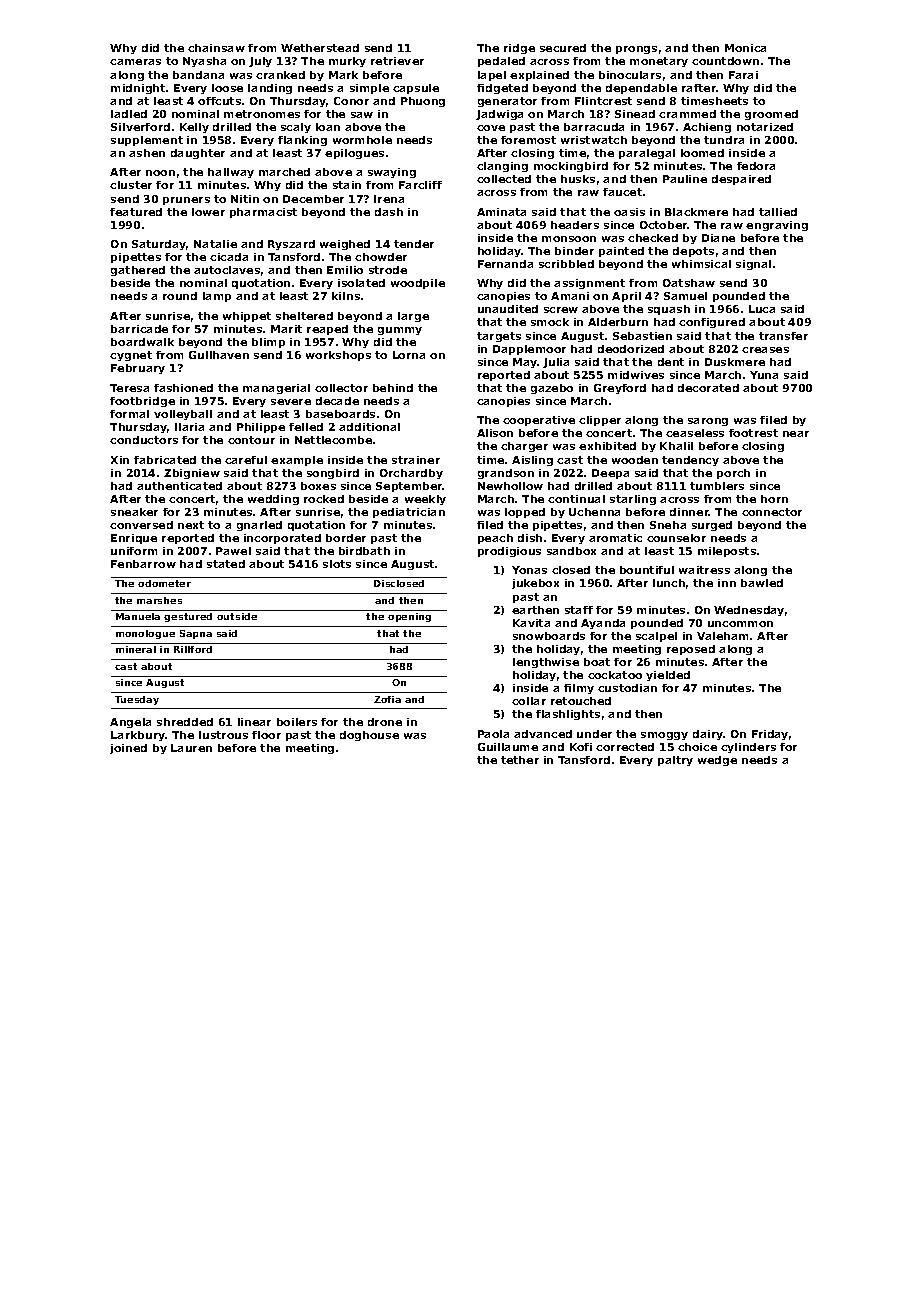  I want to click on joined, so click(128, 749).
